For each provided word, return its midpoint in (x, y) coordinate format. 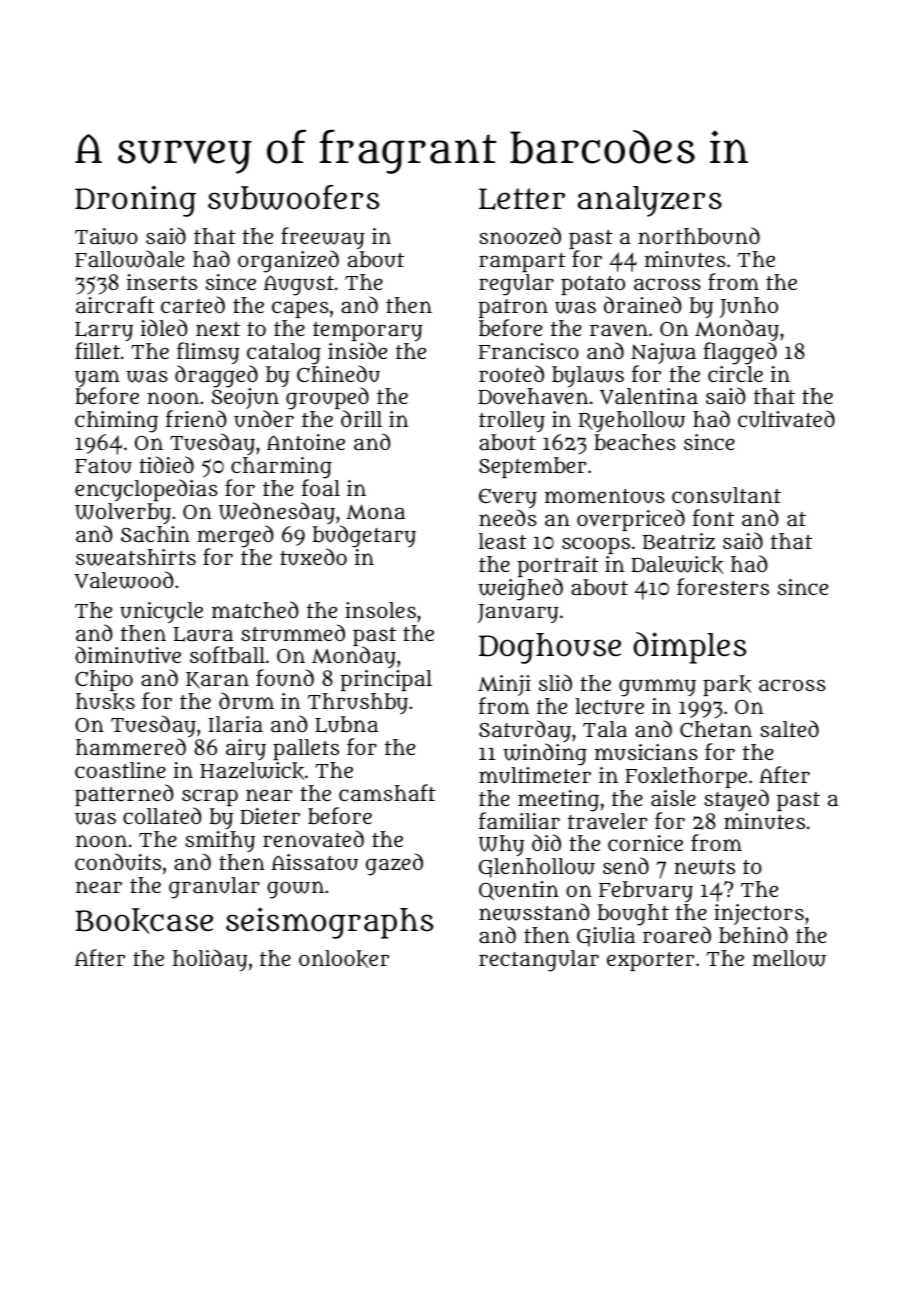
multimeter (535, 775)
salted (789, 728)
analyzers (650, 201)
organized (288, 261)
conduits (118, 862)
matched (255, 609)
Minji (504, 685)
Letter (522, 199)
